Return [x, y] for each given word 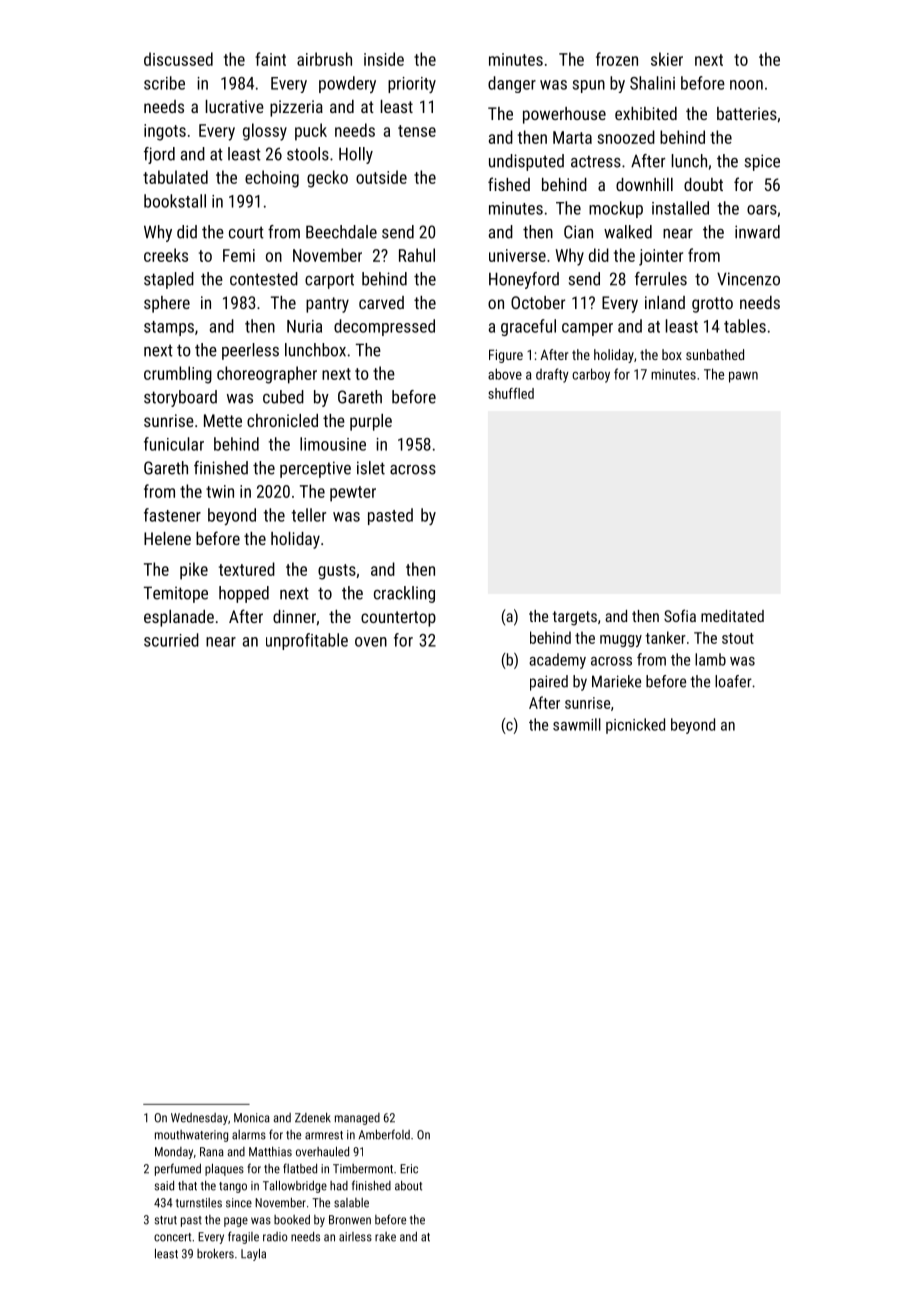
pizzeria [296, 108]
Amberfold [384, 1134]
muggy [621, 641]
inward [757, 232]
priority [412, 85]
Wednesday [199, 1119]
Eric [409, 1169]
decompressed [384, 327]
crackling [404, 594]
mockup [616, 209]
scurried [171, 640]
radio [275, 1237]
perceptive [315, 469]
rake [385, 1237]
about [408, 1186]
